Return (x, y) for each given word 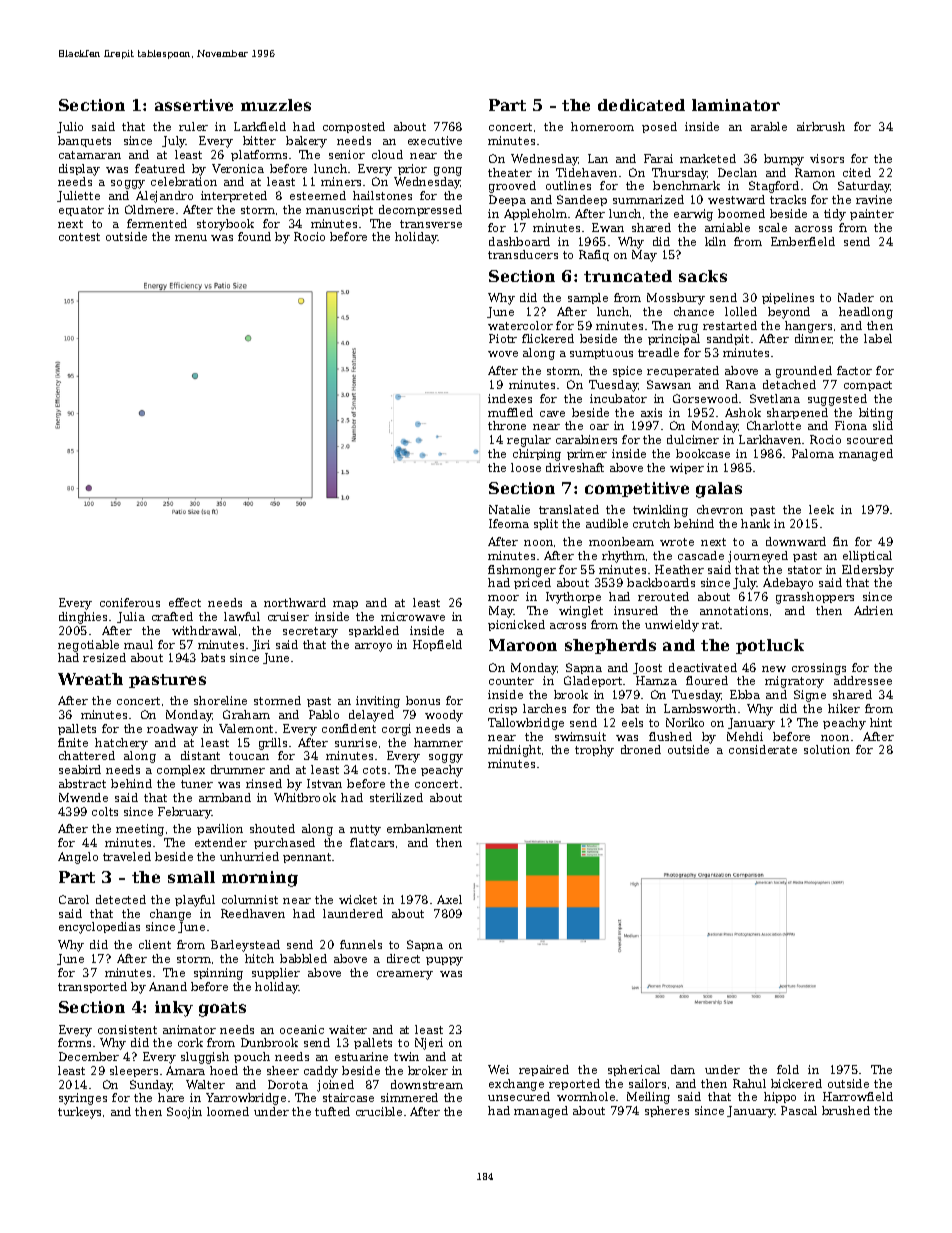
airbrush (821, 126)
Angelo (78, 858)
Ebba (745, 694)
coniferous (130, 602)
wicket (358, 899)
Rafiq (594, 255)
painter (872, 214)
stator (805, 570)
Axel (449, 899)
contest (79, 237)
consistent (127, 1029)
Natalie (509, 509)
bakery (306, 142)
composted (354, 127)
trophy (594, 751)
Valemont (246, 728)
